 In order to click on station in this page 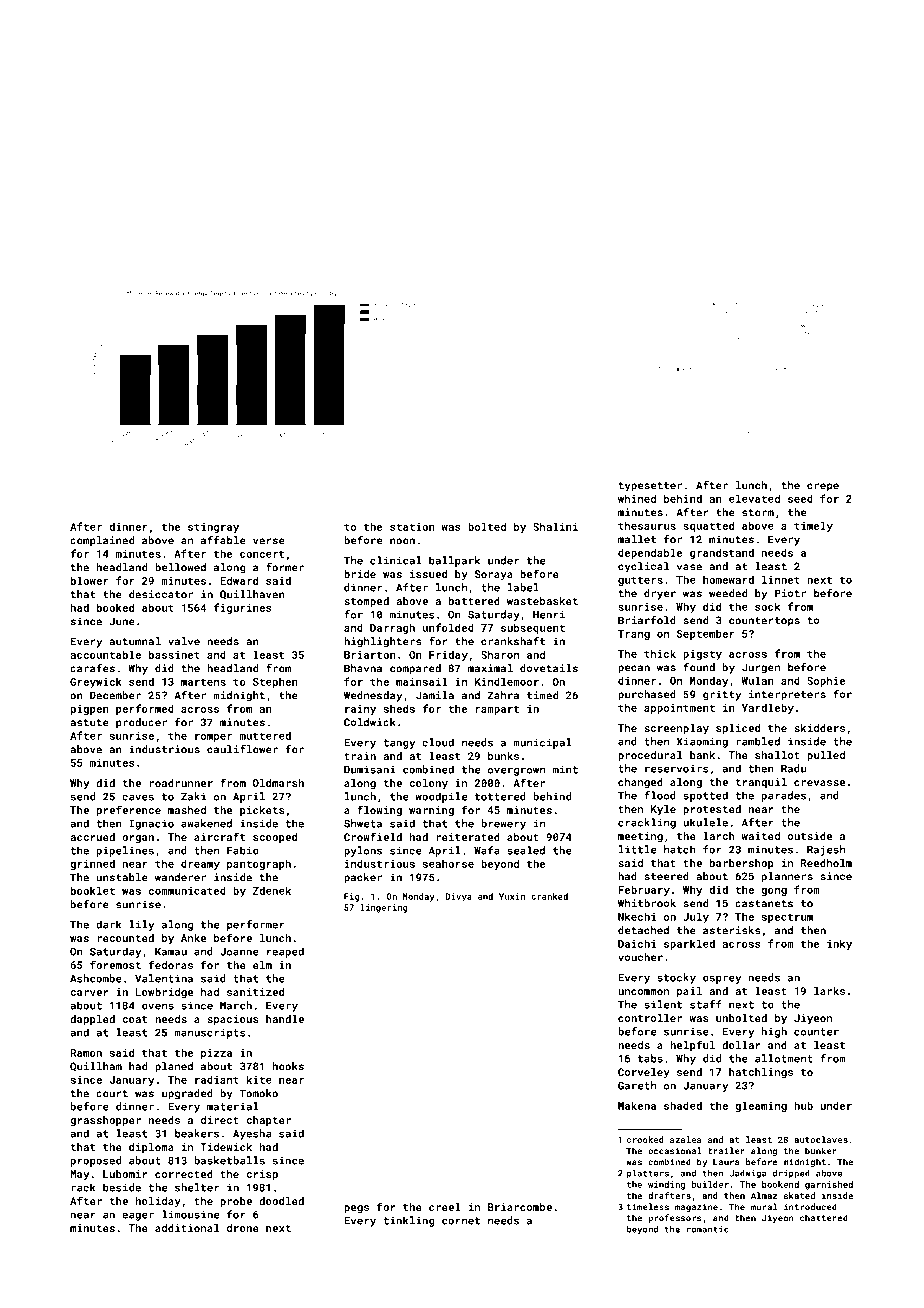, I will do `click(412, 527)`.
